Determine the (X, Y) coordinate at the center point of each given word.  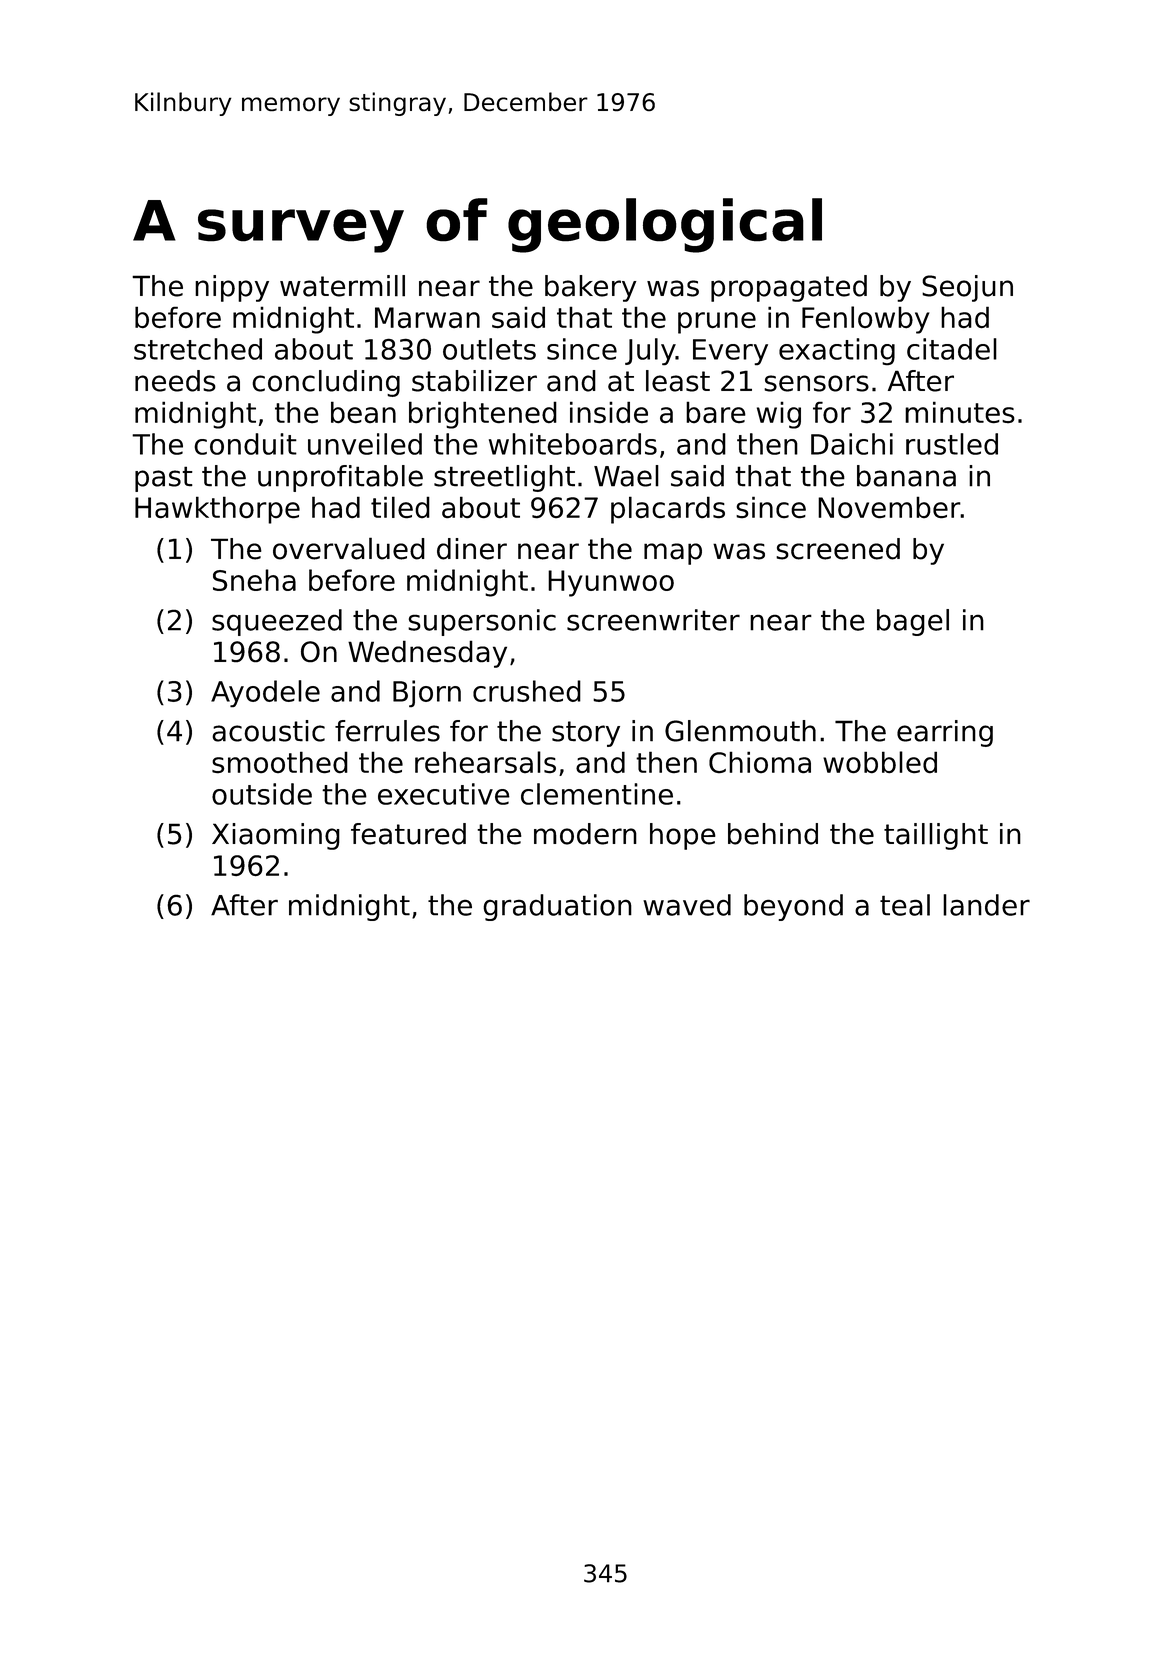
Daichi (852, 444)
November (889, 507)
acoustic (268, 731)
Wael (626, 476)
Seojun (967, 288)
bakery (590, 288)
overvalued (349, 548)
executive (444, 794)
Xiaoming (276, 836)
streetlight (504, 478)
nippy (232, 288)
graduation (557, 907)
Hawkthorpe (217, 510)
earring (945, 733)
